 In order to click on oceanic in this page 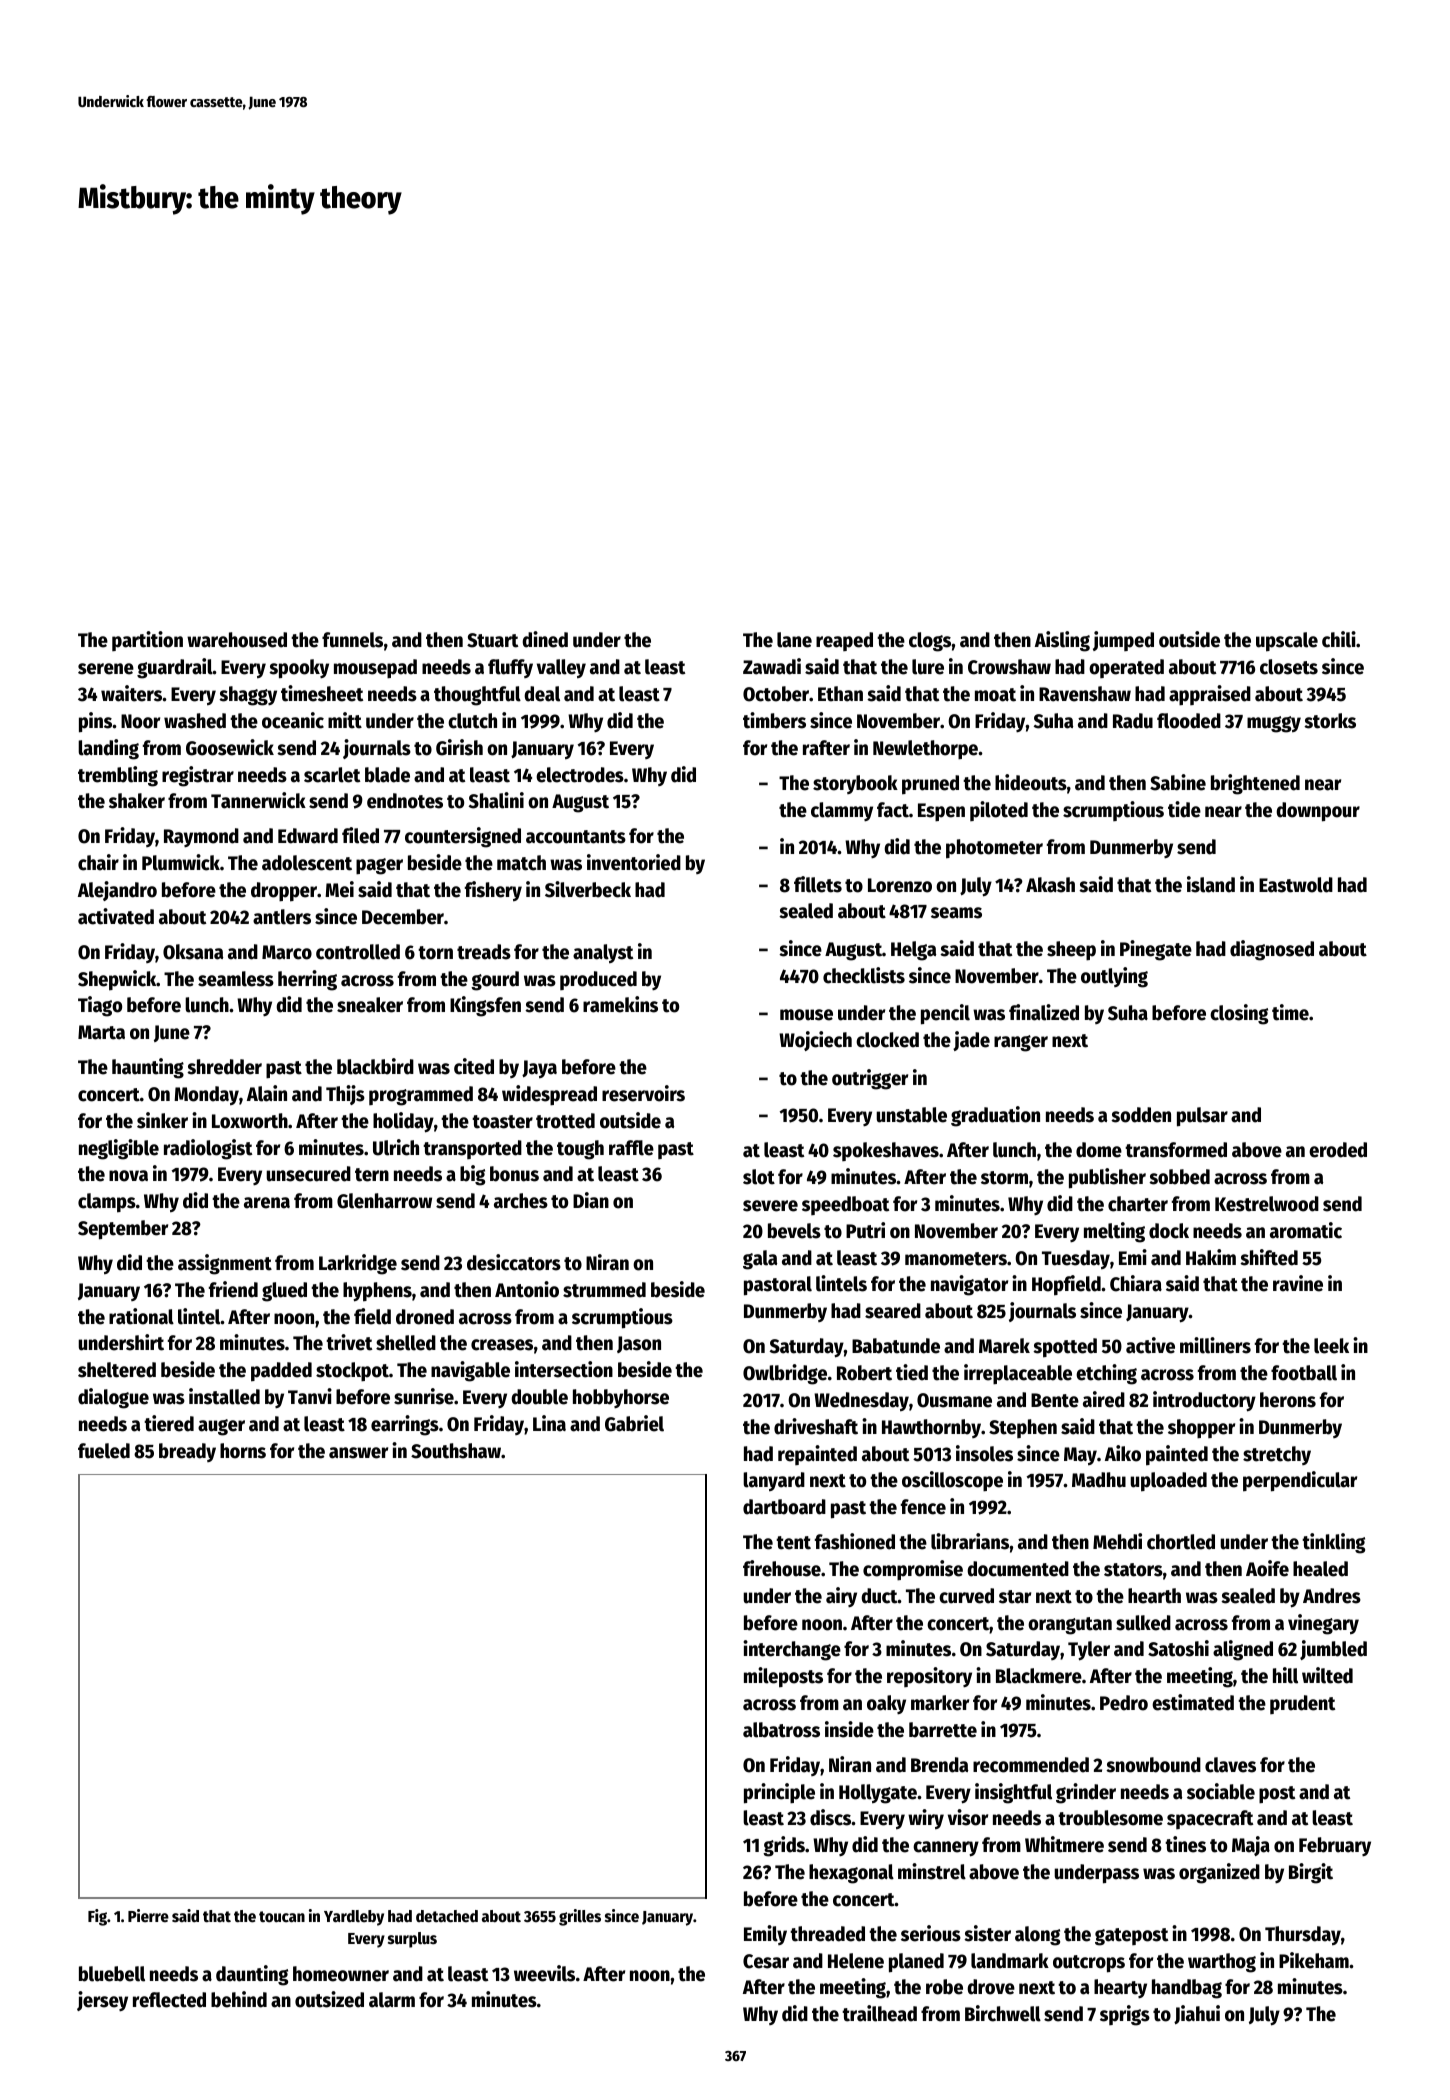, I will do `click(293, 720)`.
